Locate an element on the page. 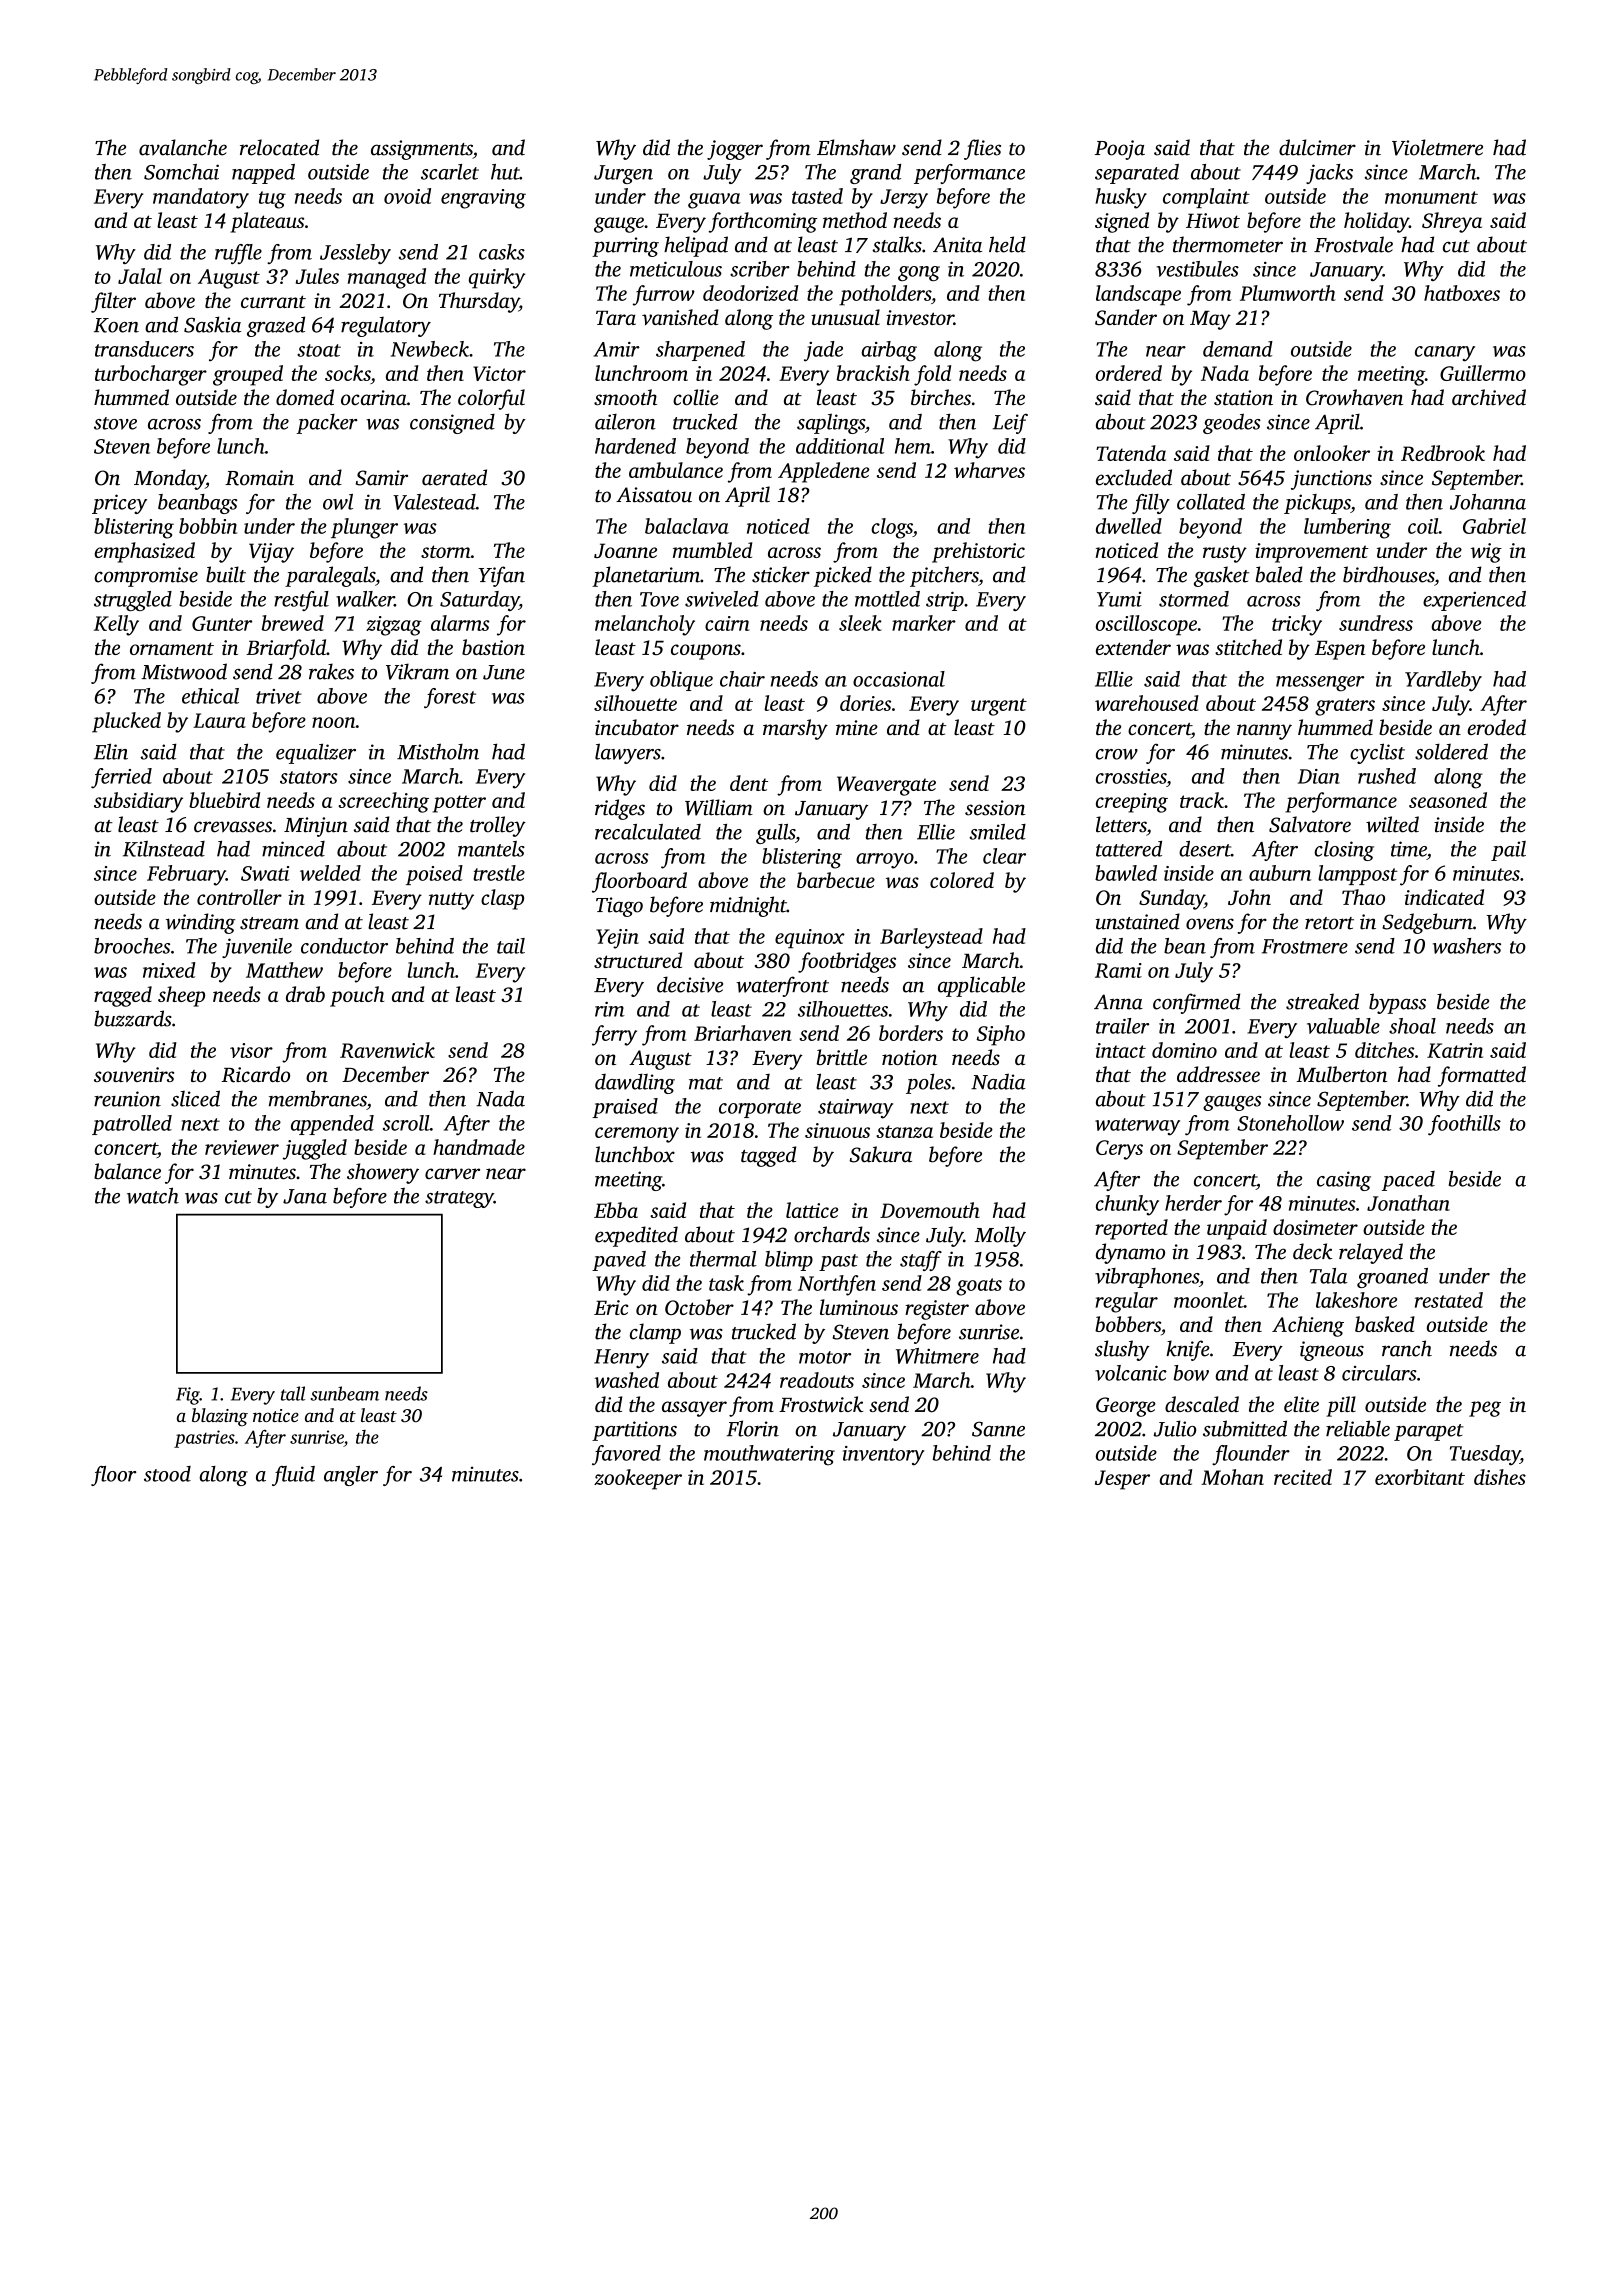 This image has height=2292, width=1620. turbocharger is located at coordinates (151, 375).
